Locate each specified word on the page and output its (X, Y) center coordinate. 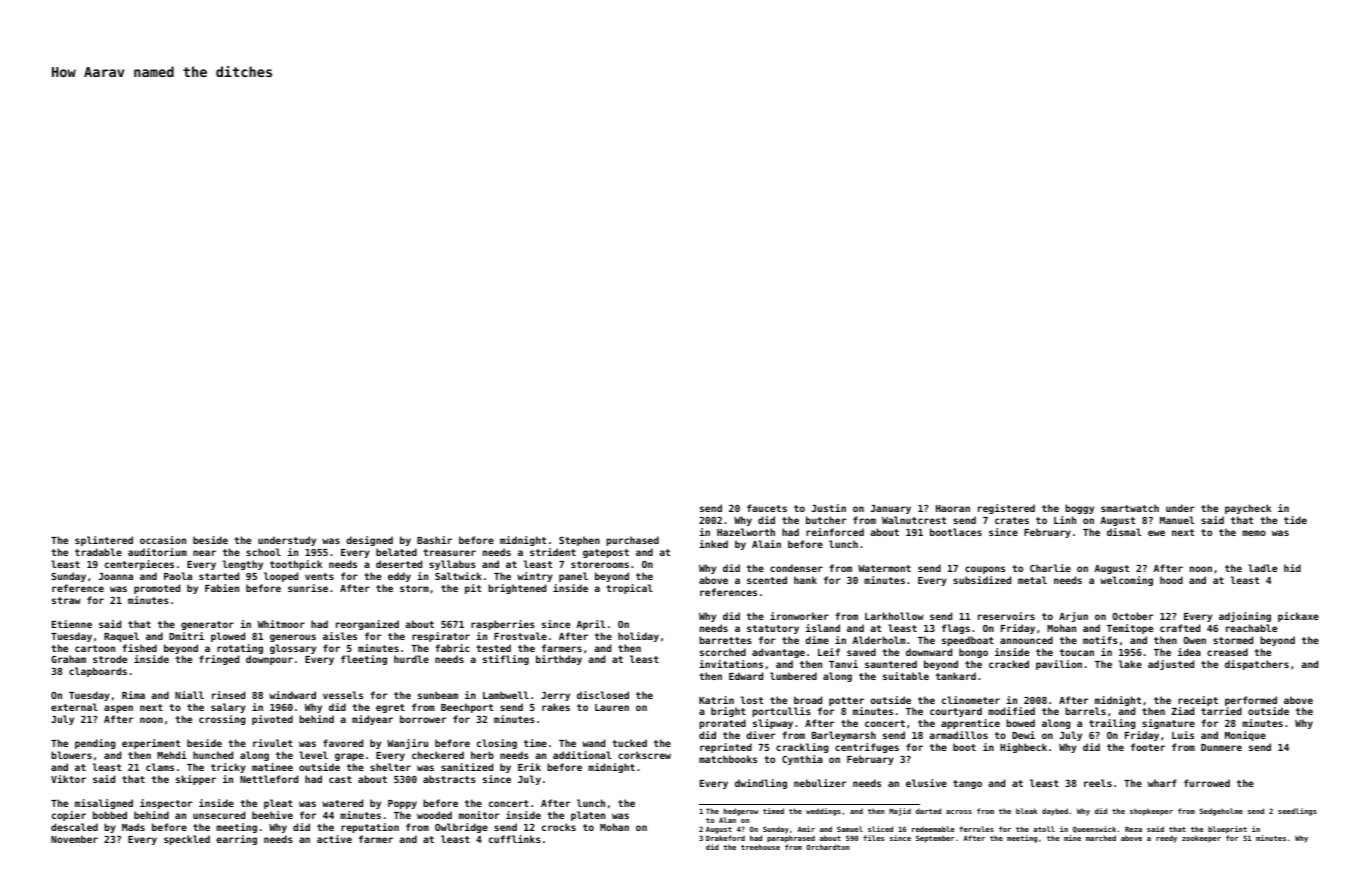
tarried (1221, 711)
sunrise (308, 588)
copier (69, 816)
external (74, 707)
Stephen (579, 541)
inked (713, 544)
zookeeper (1201, 839)
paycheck (1248, 509)
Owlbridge (461, 828)
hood (1171, 580)
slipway (773, 724)
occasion (163, 540)
